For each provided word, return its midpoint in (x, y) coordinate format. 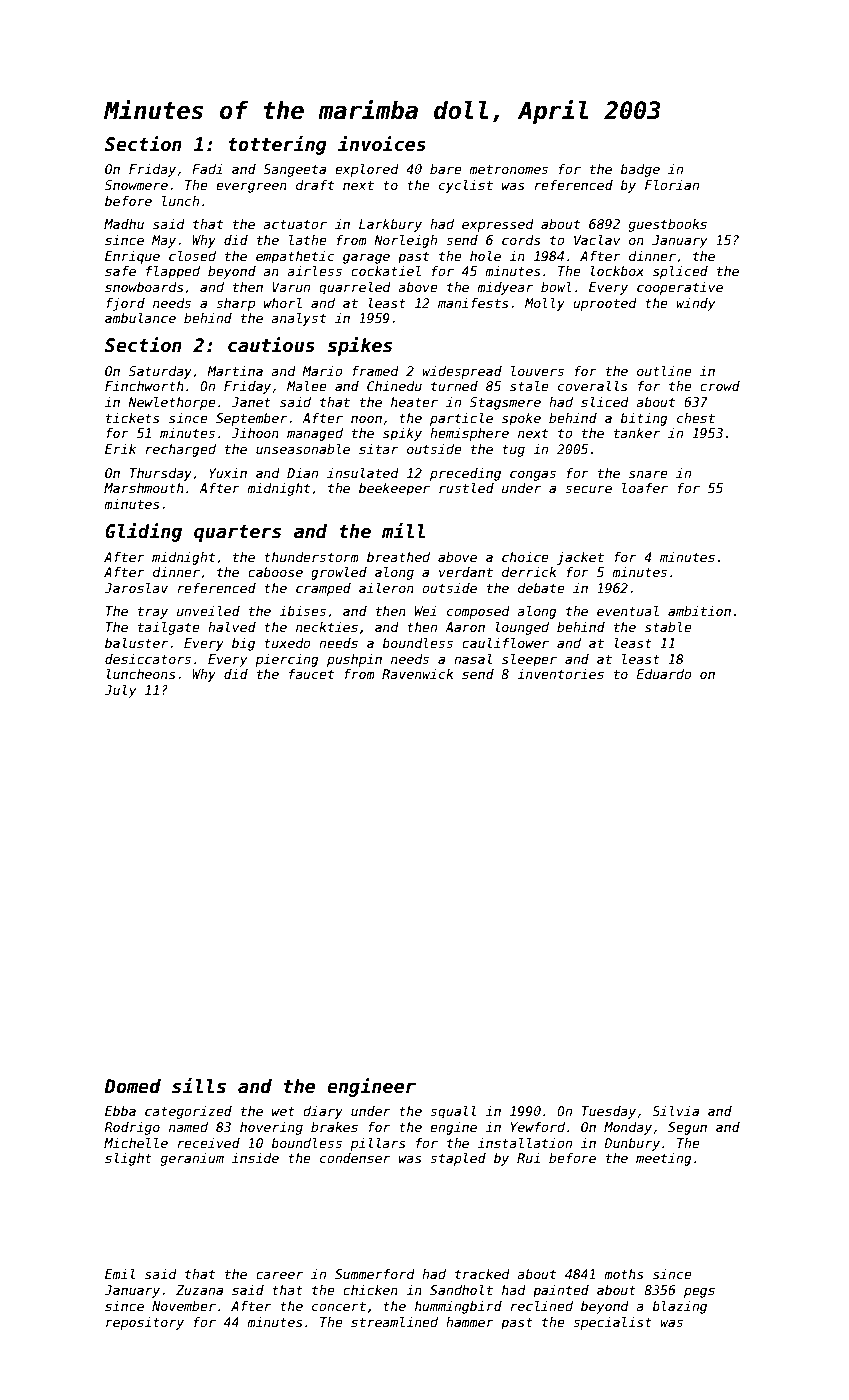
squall (453, 1112)
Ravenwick (417, 674)
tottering (277, 145)
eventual (628, 611)
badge (640, 170)
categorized (188, 1112)
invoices (382, 144)
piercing (287, 660)
